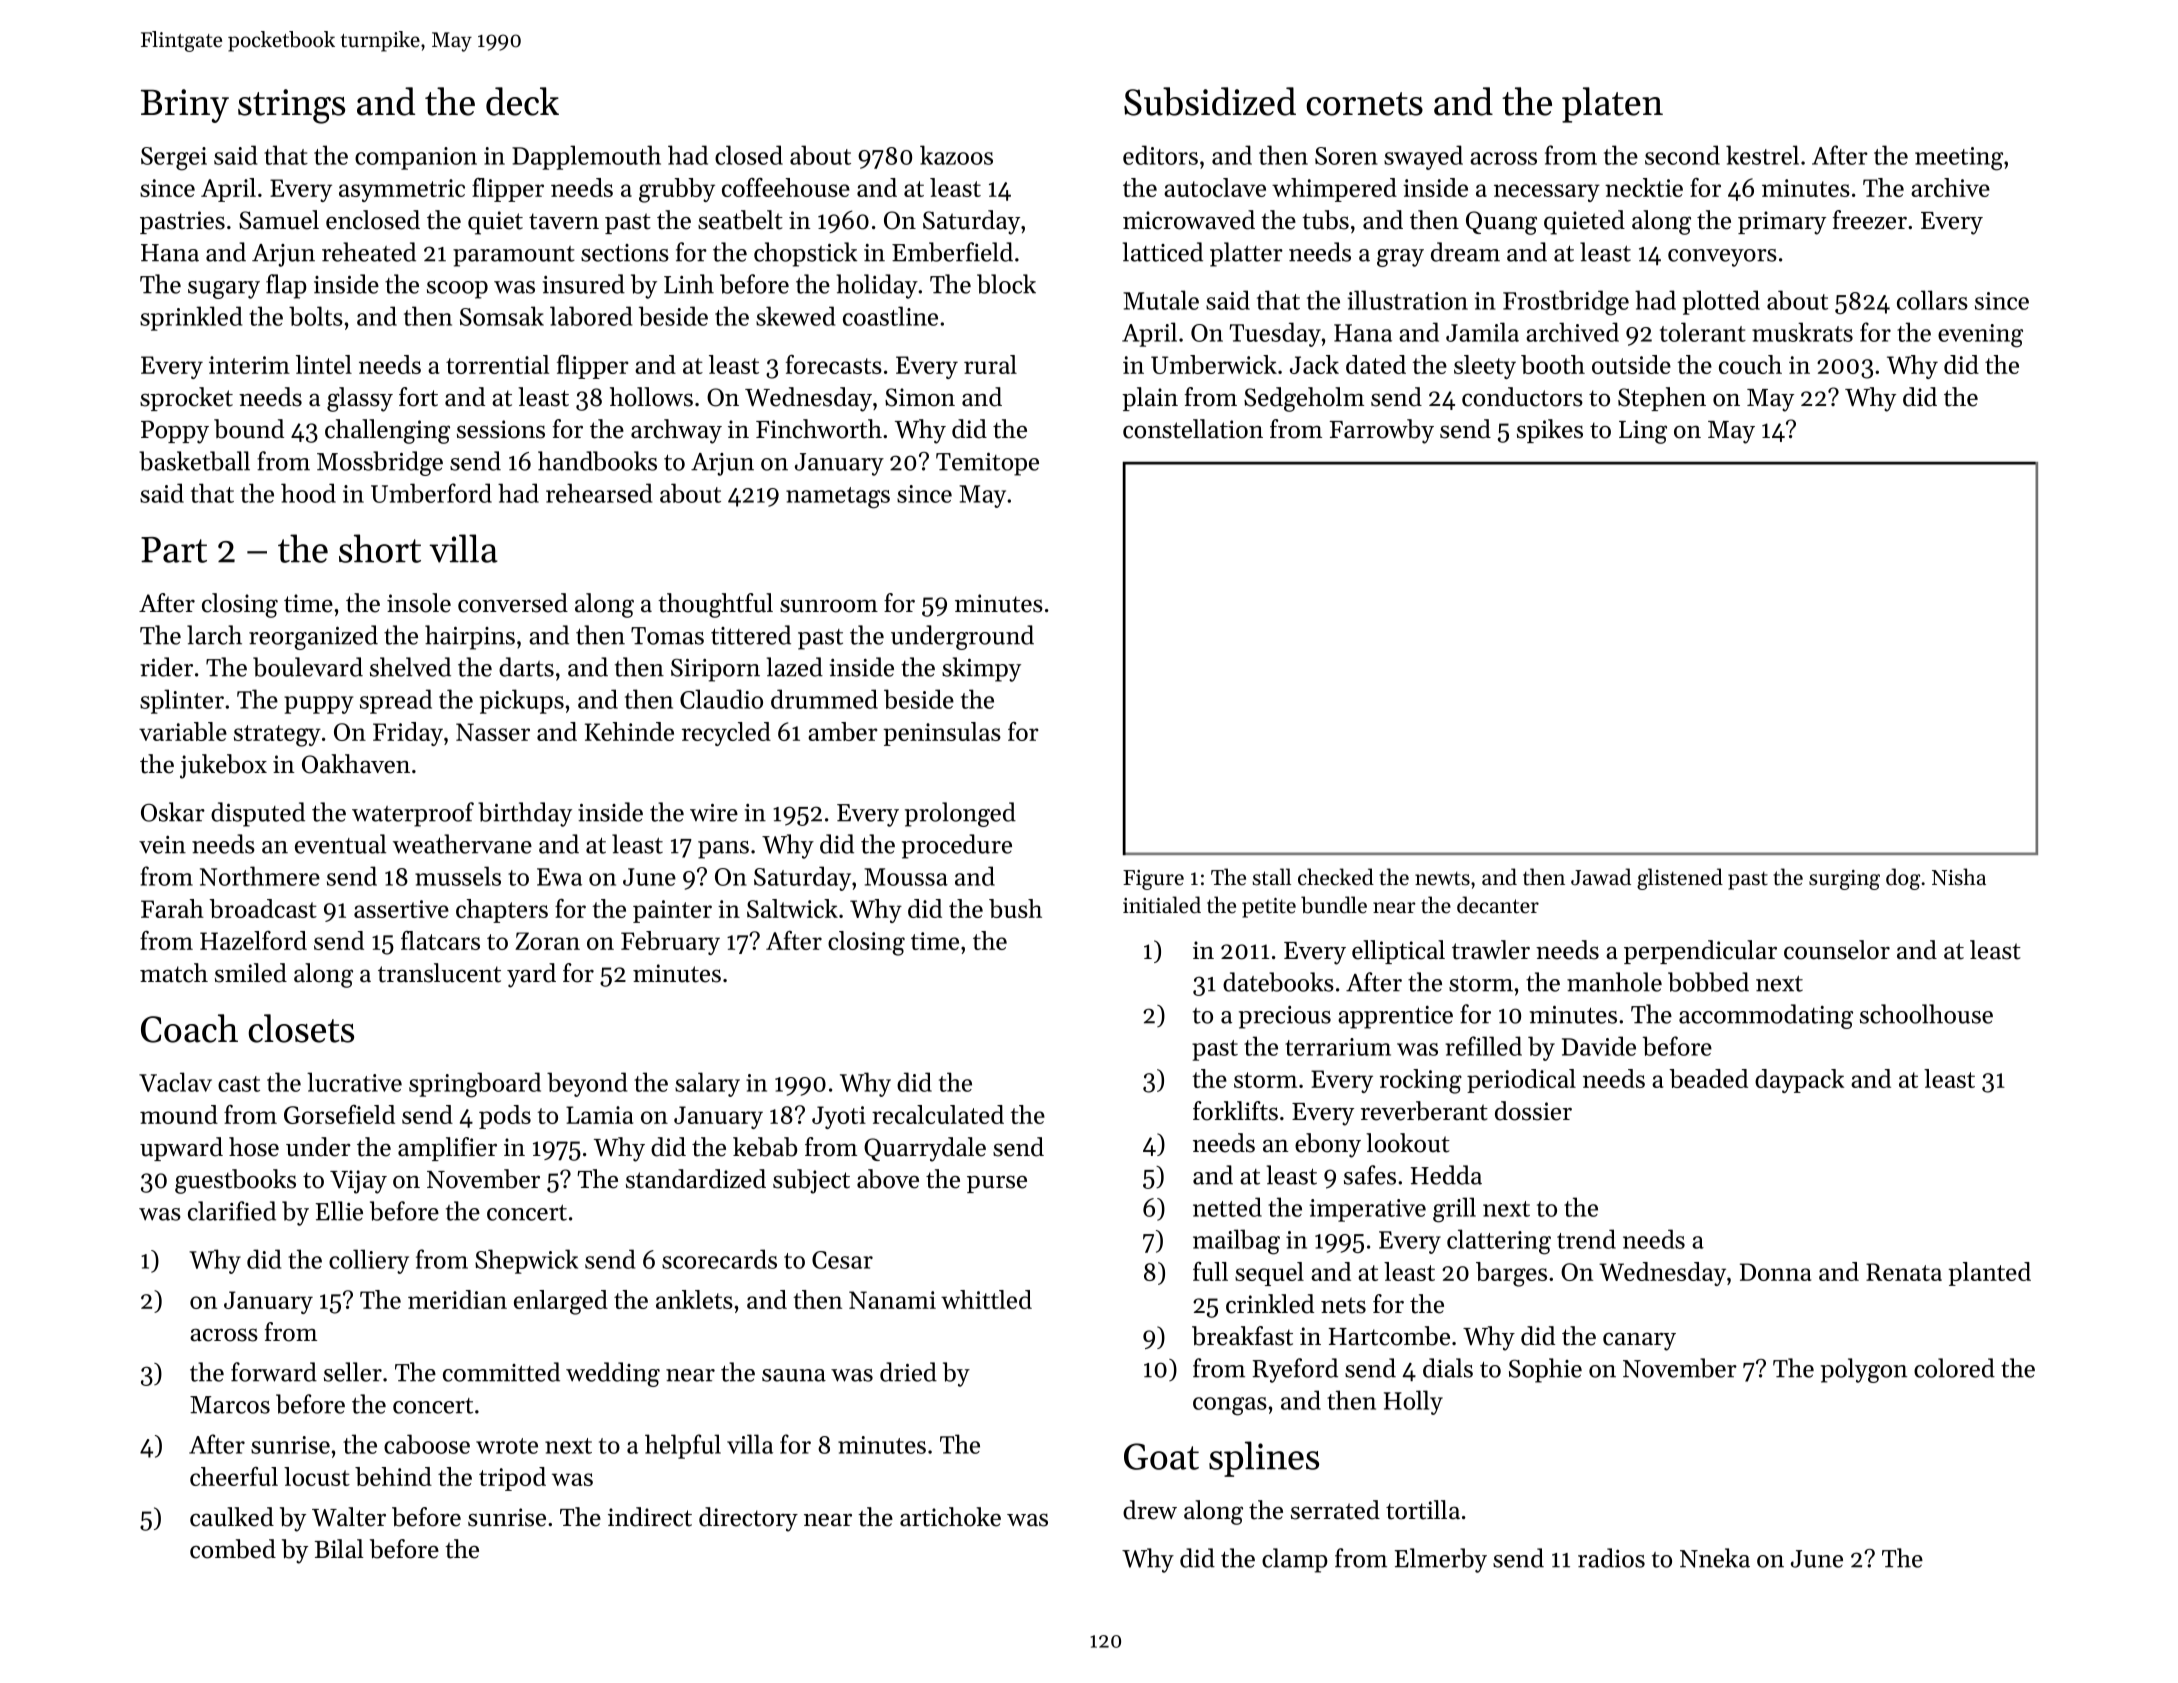 The image size is (2178, 1683). I want to click on glistened, so click(1680, 879).
